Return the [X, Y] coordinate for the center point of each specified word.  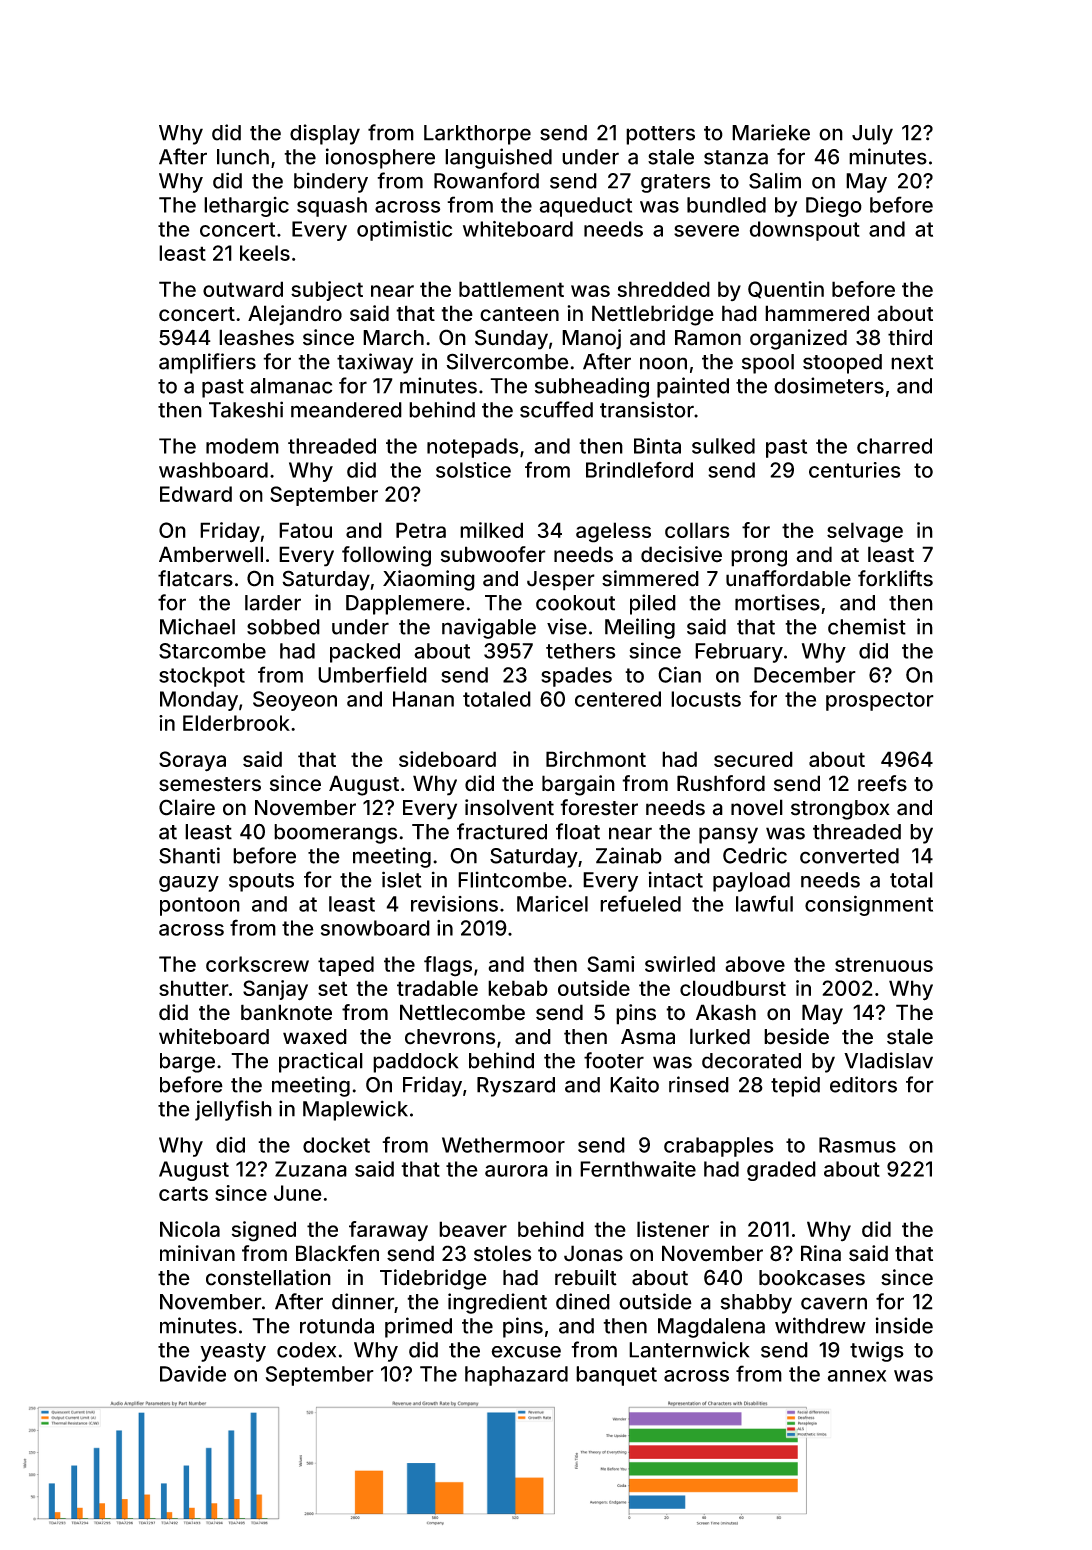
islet [402, 879]
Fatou [305, 530]
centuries [855, 470]
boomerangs [335, 834]
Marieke [771, 132]
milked [491, 530]
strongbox [840, 810]
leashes [256, 337]
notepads [472, 448]
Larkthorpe [477, 135]
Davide [193, 1373]
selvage [865, 532]
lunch [243, 157]
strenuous [884, 964]
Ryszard [516, 1087]
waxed [315, 1037]
